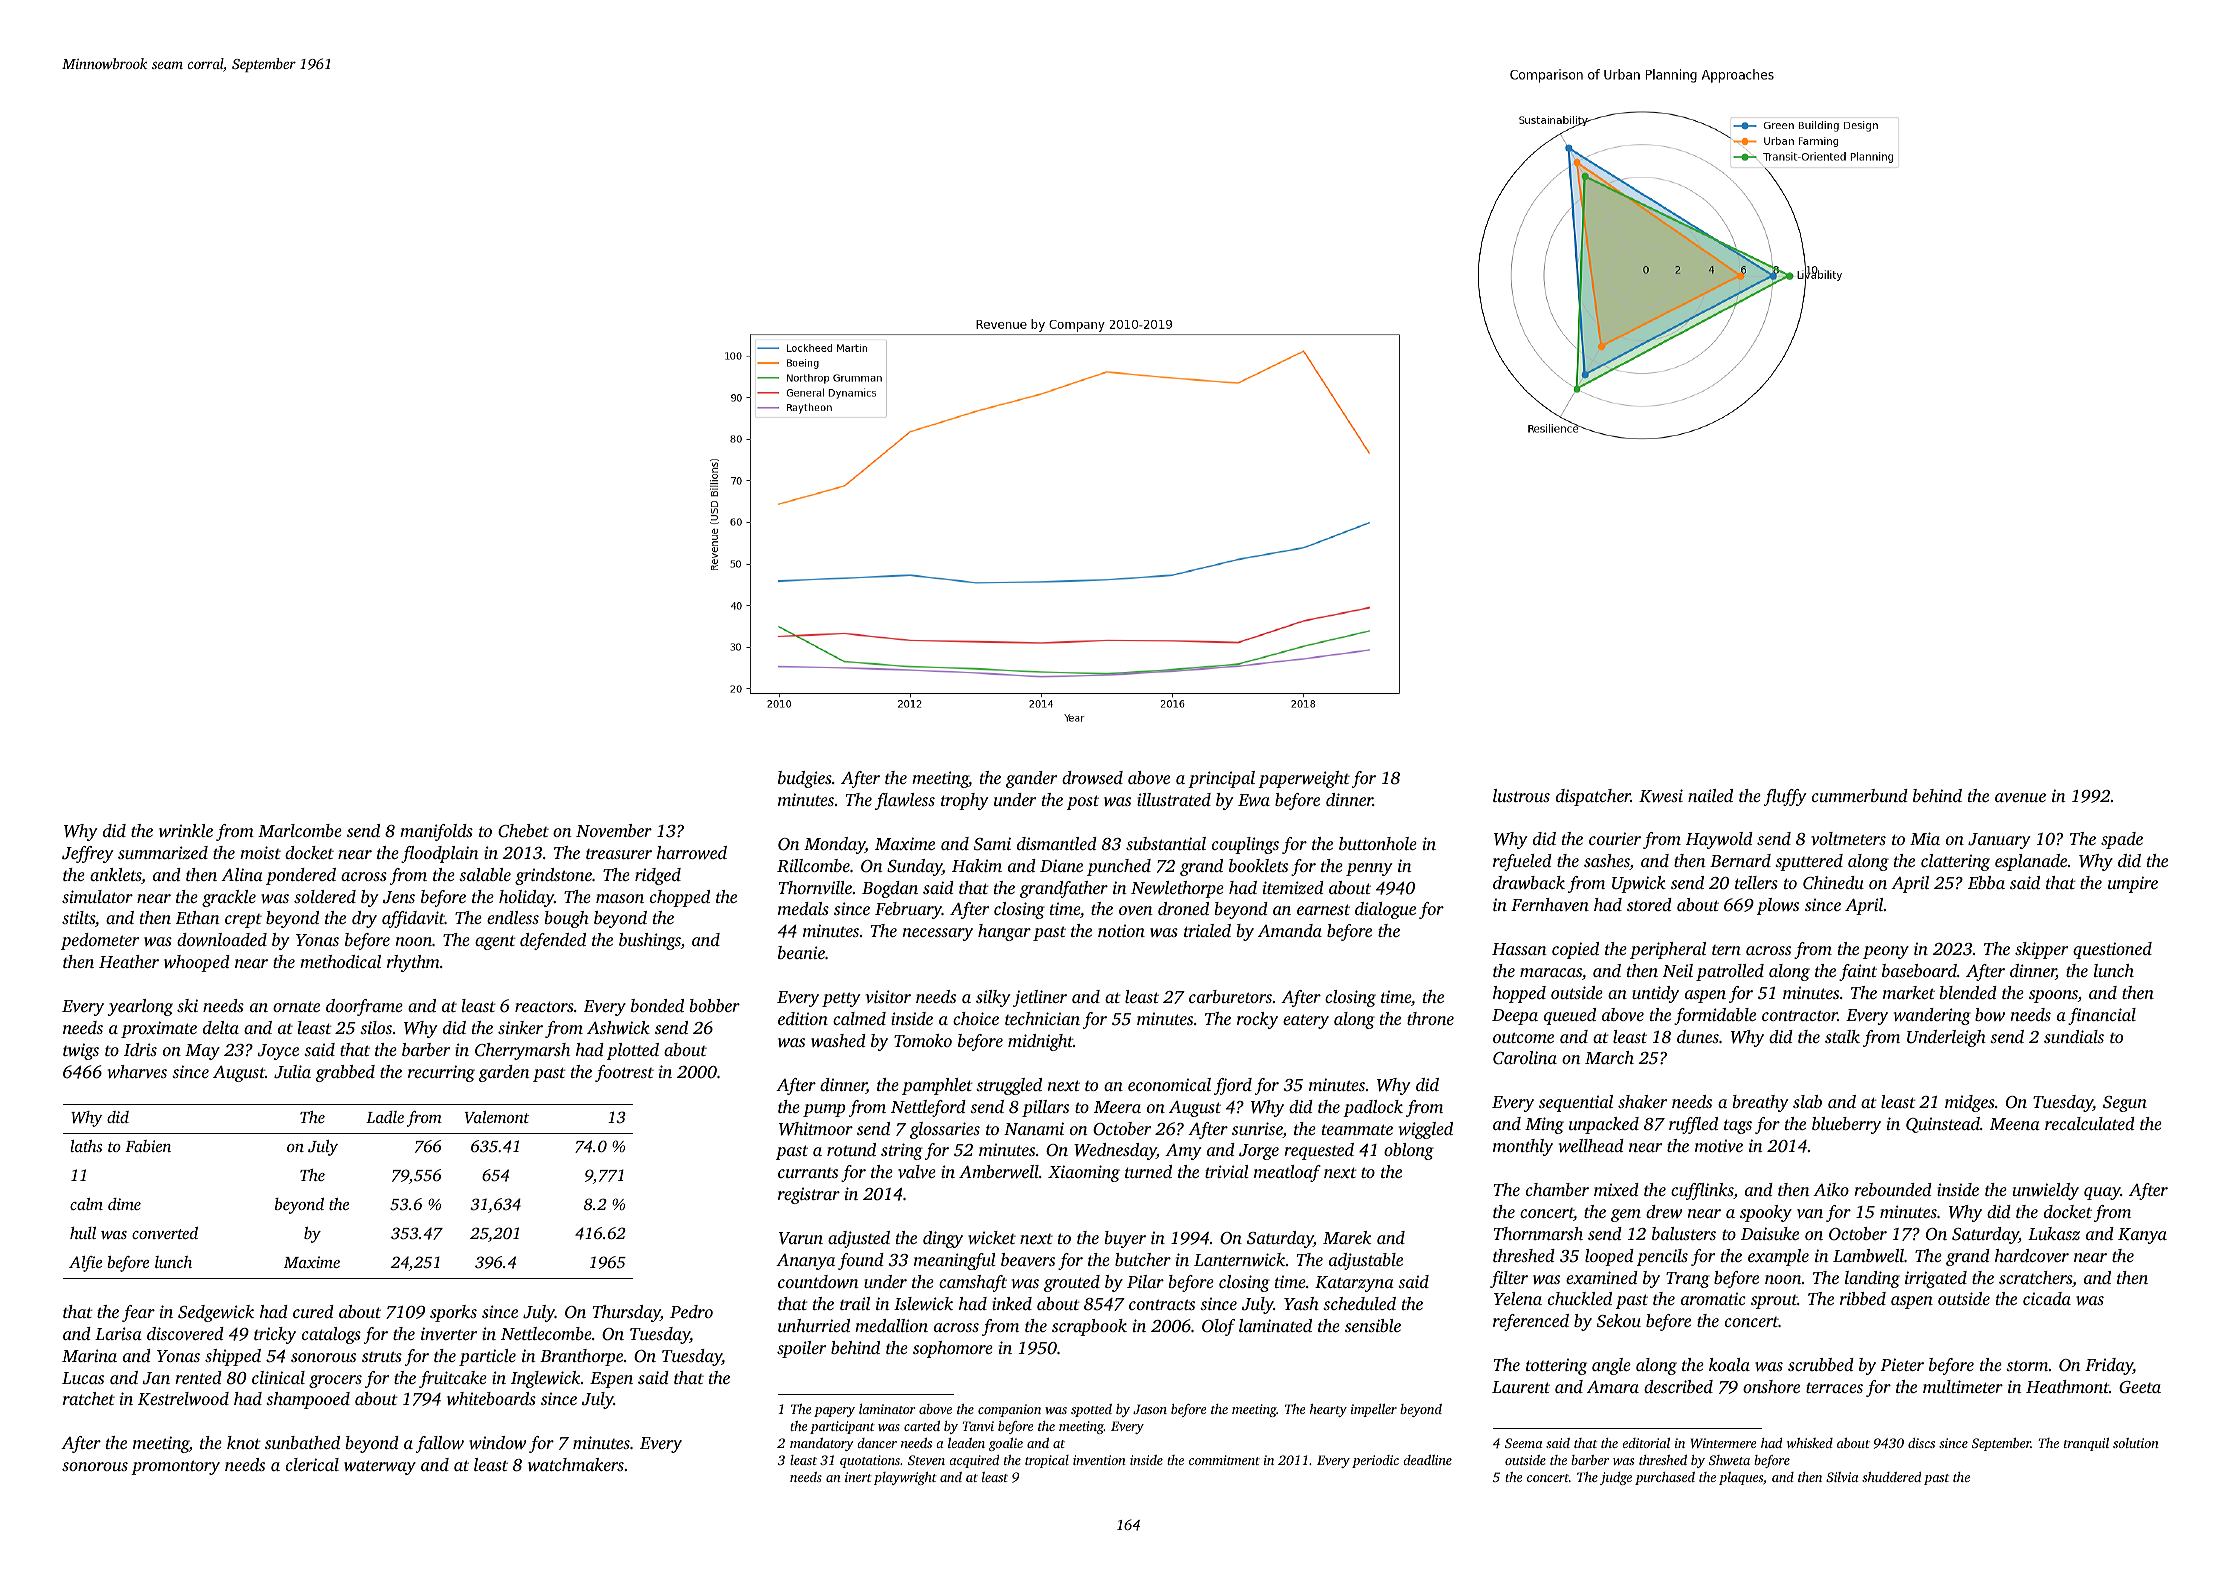 The height and width of the document is (1578, 2232). I want to click on whiteboards, so click(491, 1398).
